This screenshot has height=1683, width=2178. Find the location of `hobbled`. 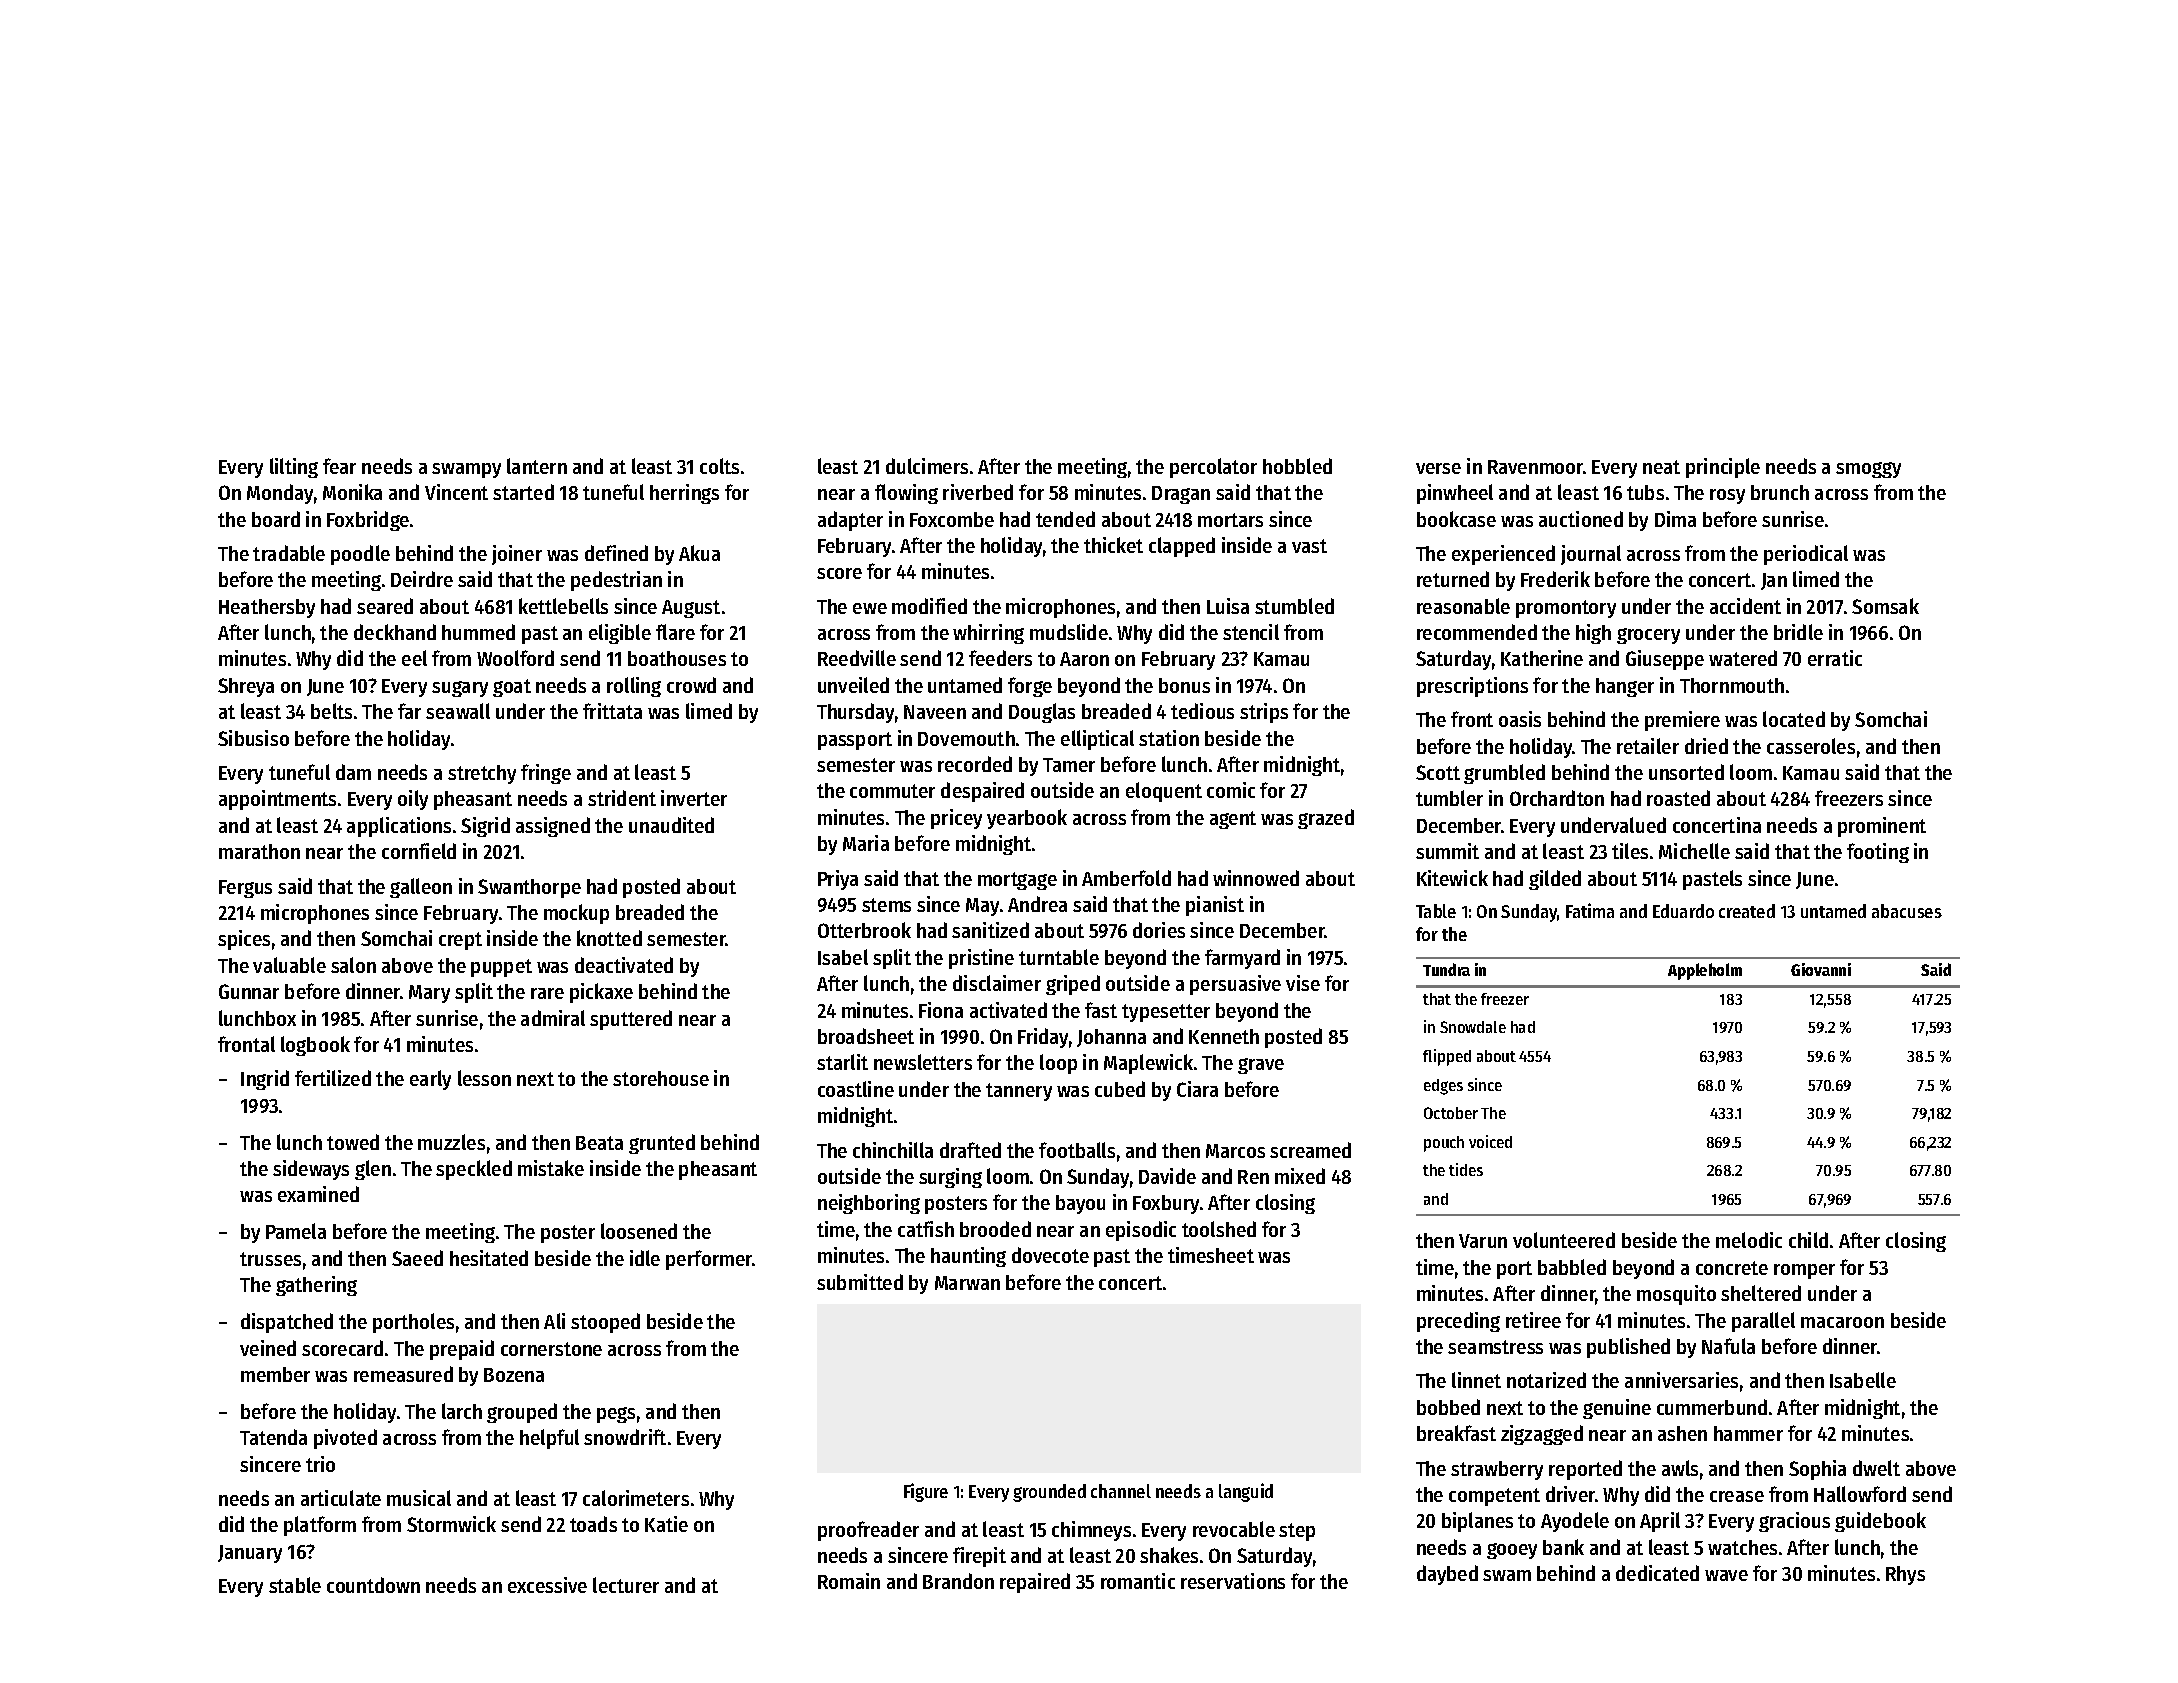

hobbled is located at coordinates (1297, 466).
